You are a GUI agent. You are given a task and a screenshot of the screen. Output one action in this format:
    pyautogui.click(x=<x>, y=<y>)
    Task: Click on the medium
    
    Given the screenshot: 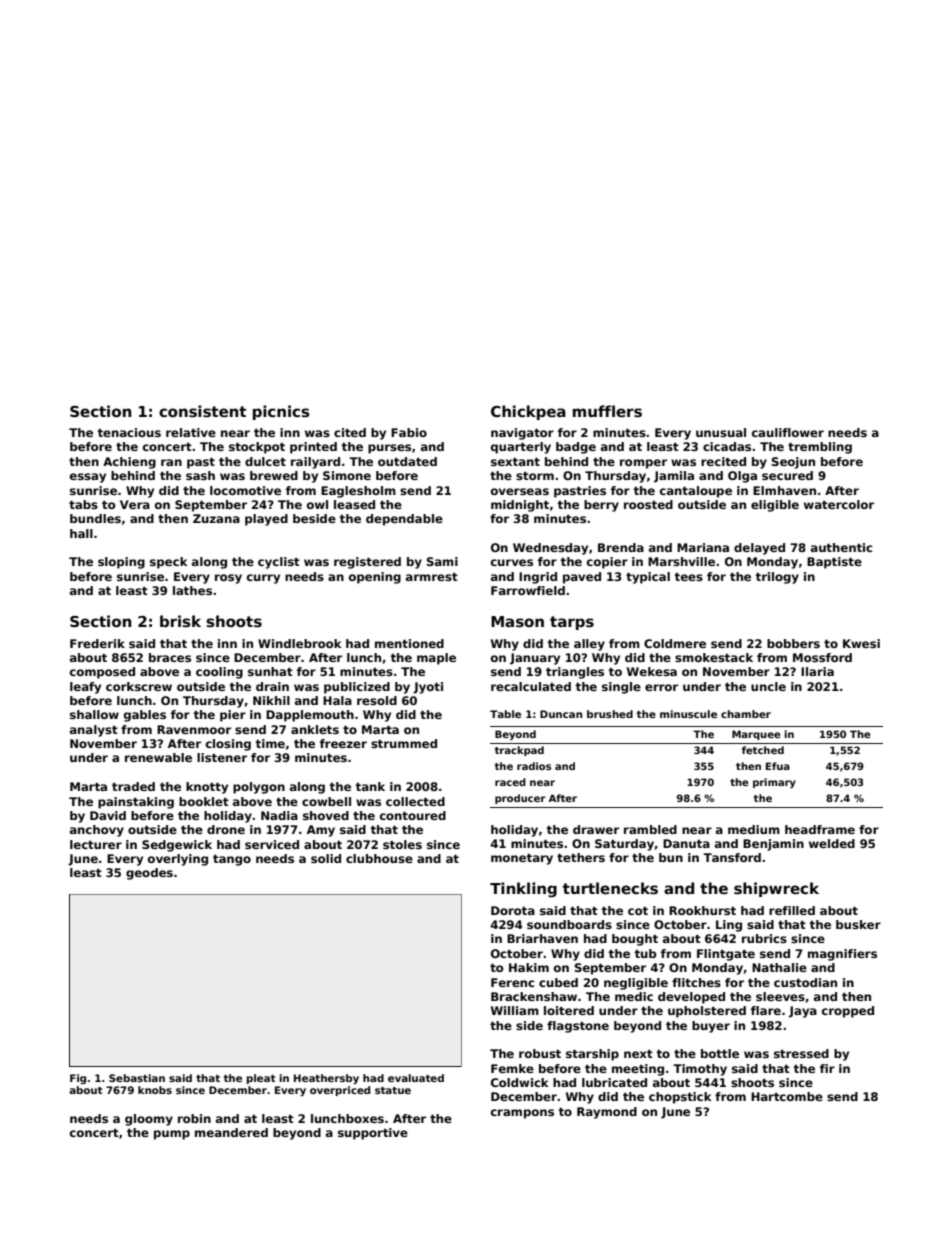 What is the action you would take?
    pyautogui.click(x=754, y=829)
